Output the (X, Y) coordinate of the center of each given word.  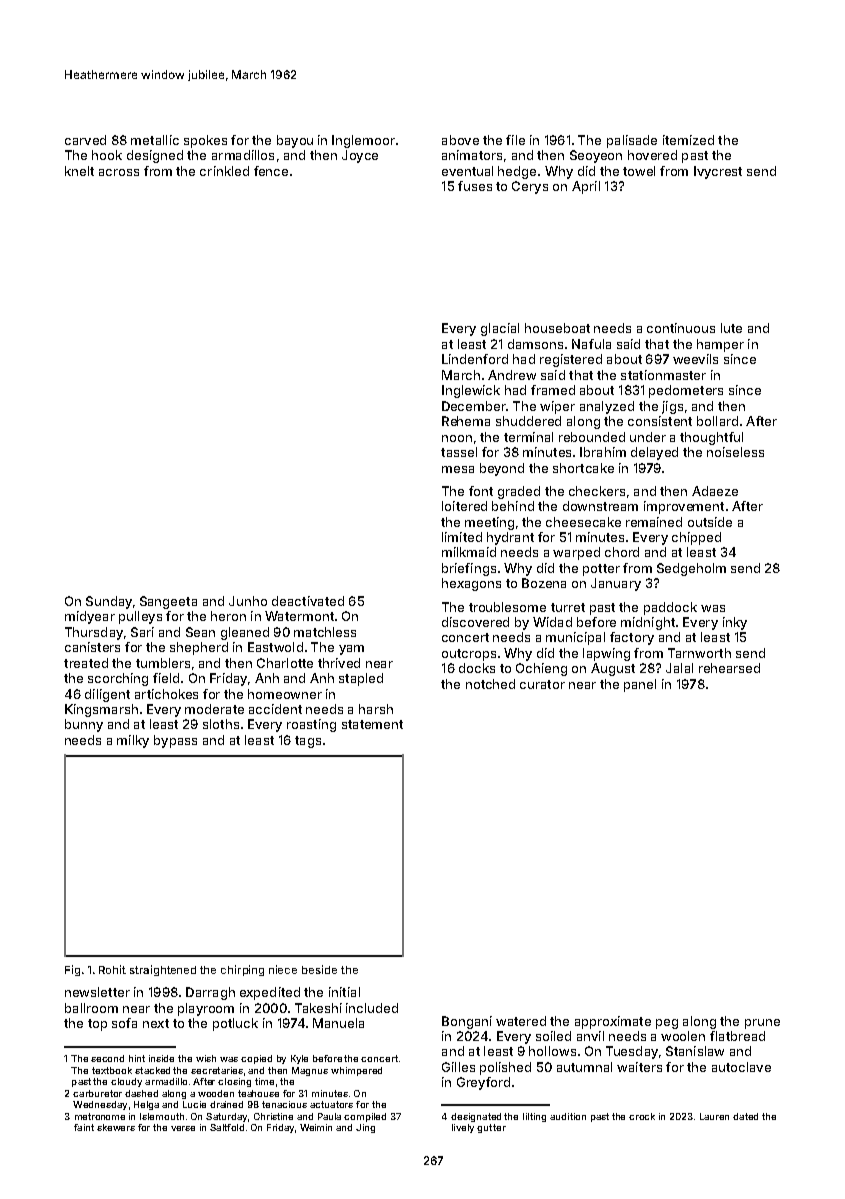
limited (462, 537)
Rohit (112, 969)
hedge (517, 172)
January (616, 584)
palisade (632, 141)
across (119, 172)
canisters (92, 647)
